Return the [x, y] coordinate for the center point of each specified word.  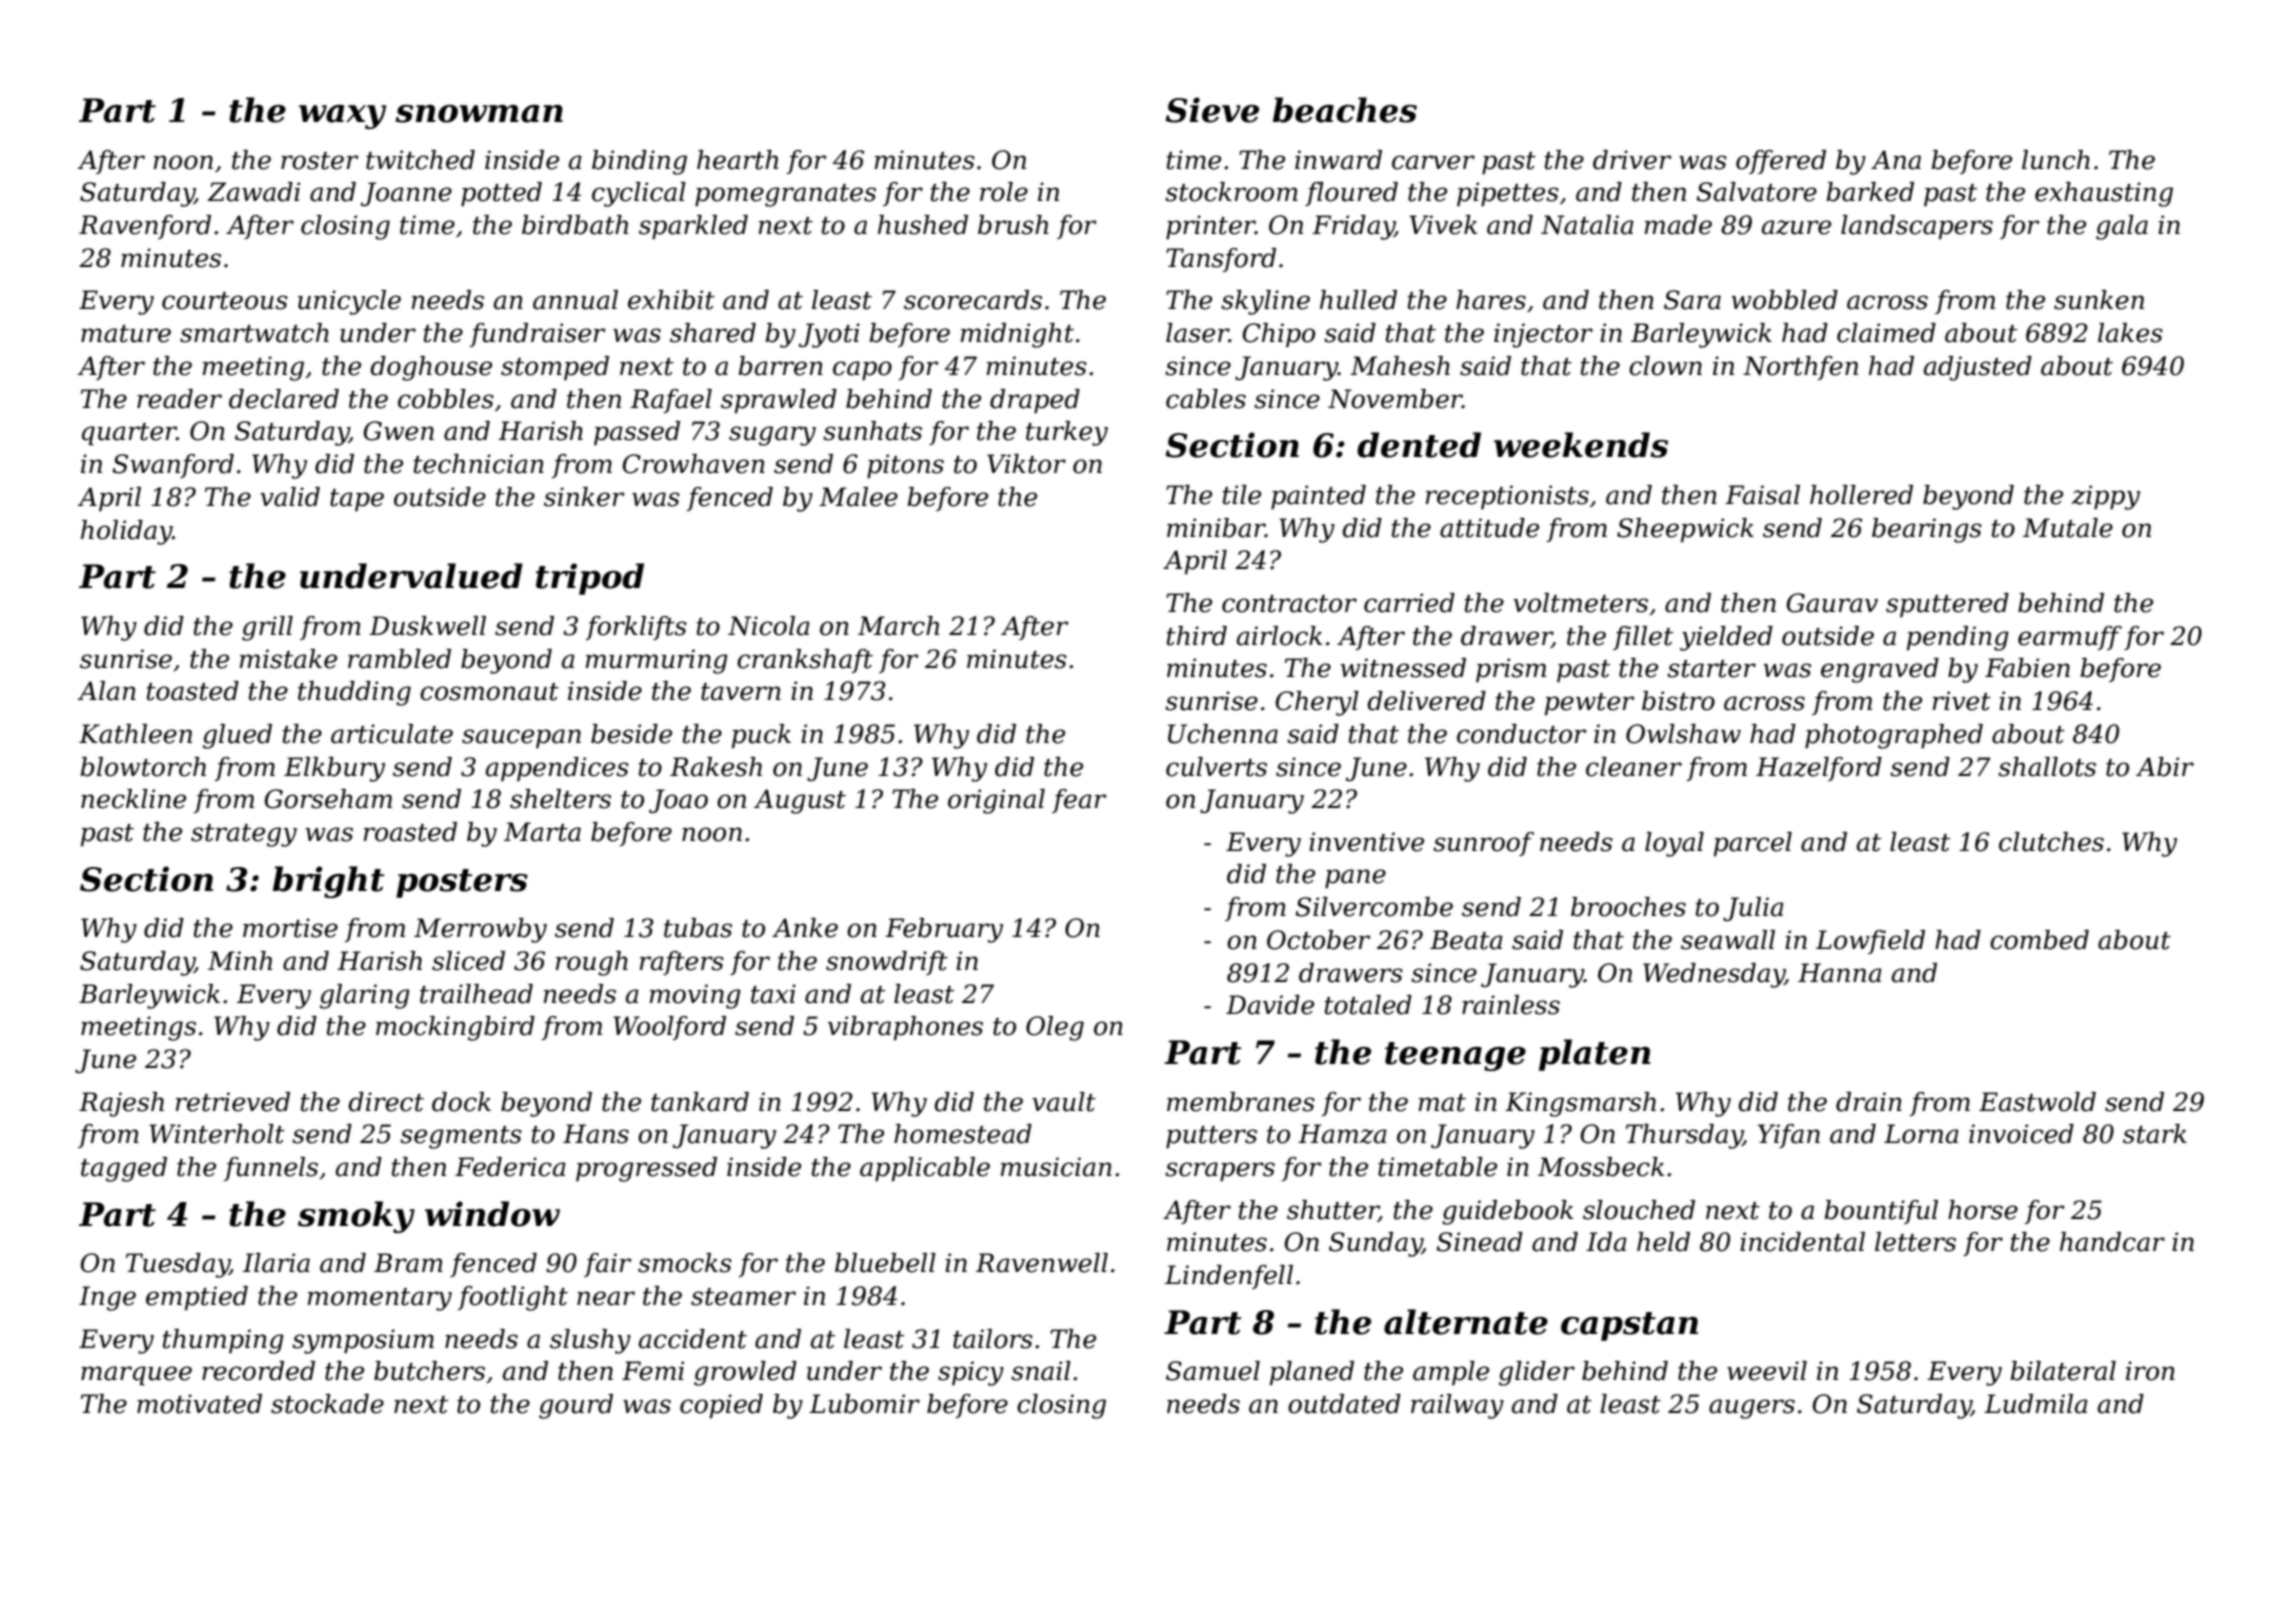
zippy [2105, 497]
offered [1781, 162]
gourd [576, 1406]
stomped [555, 368]
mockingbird [455, 1028]
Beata [1466, 940]
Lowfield [1870, 942]
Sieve [1212, 110]
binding [639, 162]
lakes [2130, 333]
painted [1318, 497]
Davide [1270, 1005]
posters [462, 883]
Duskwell [427, 626]
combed [2039, 940]
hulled [1358, 300]
